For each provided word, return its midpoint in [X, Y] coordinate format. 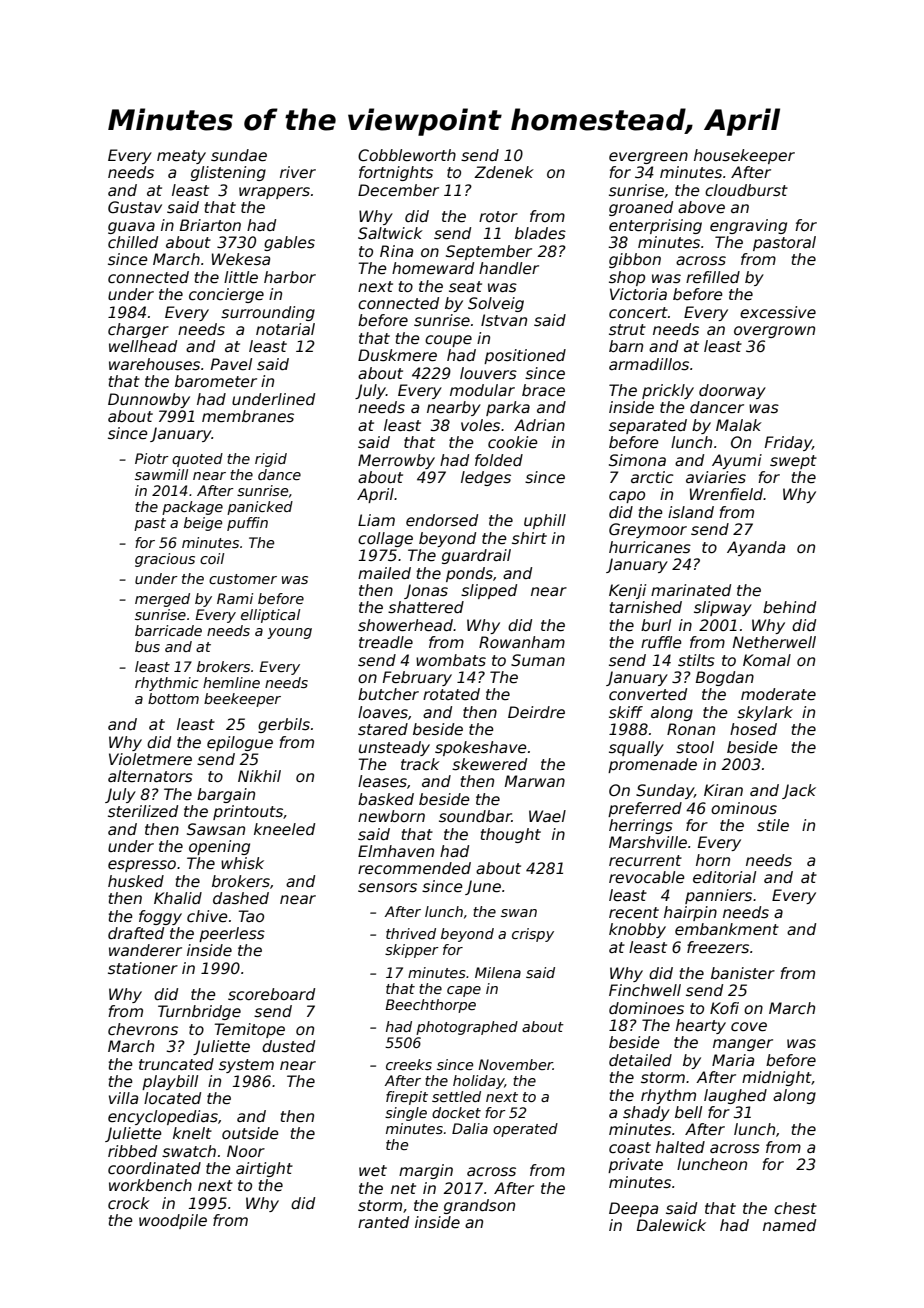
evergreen [648, 158]
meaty [181, 157]
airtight [264, 1169]
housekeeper [744, 156]
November [515, 1064]
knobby [637, 930]
